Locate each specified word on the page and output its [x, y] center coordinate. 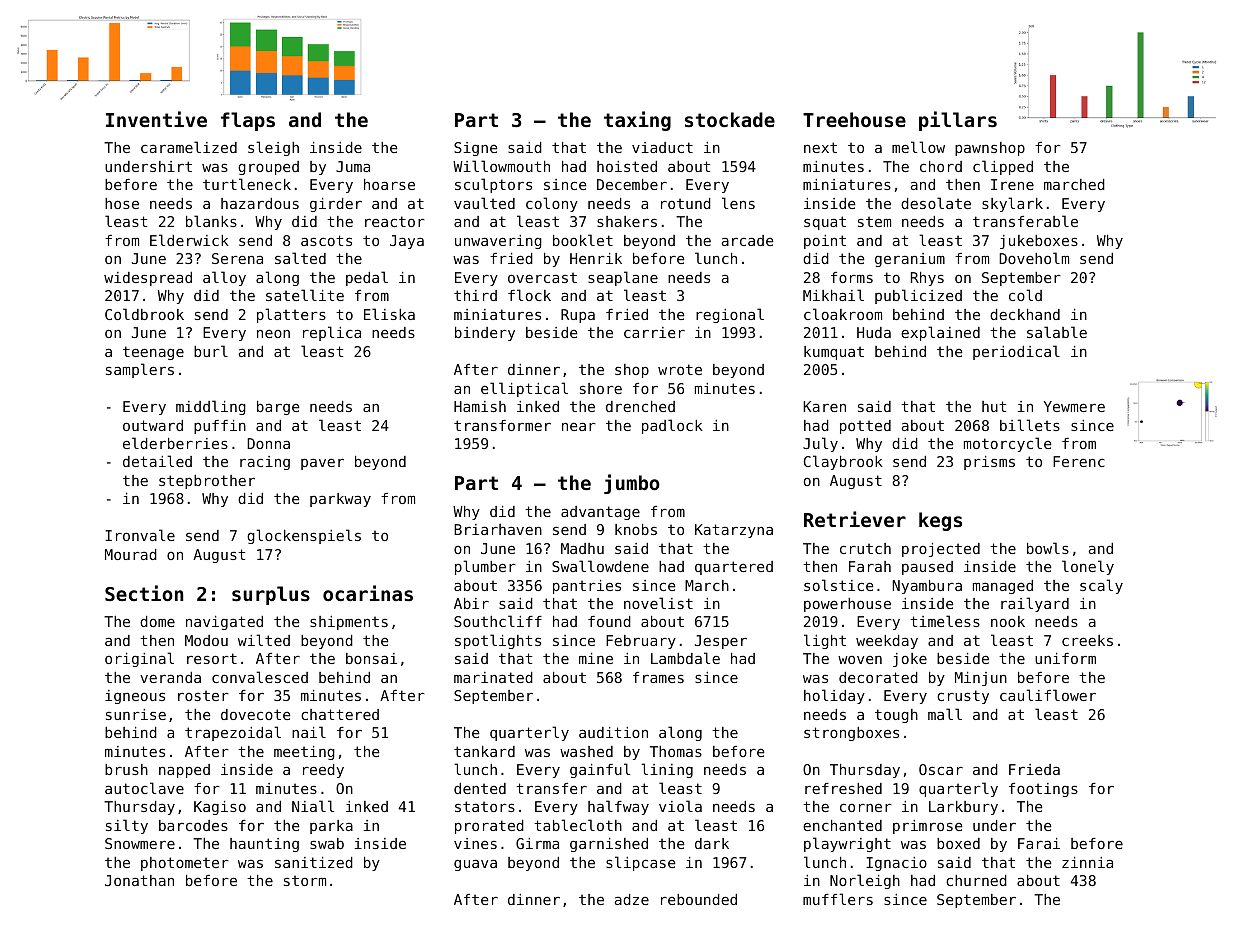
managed [1003, 587]
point [825, 242]
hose [122, 203]
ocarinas [368, 593]
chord [941, 166]
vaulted [484, 203]
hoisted [627, 166]
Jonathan [139, 880]
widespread [148, 279]
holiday [834, 696]
